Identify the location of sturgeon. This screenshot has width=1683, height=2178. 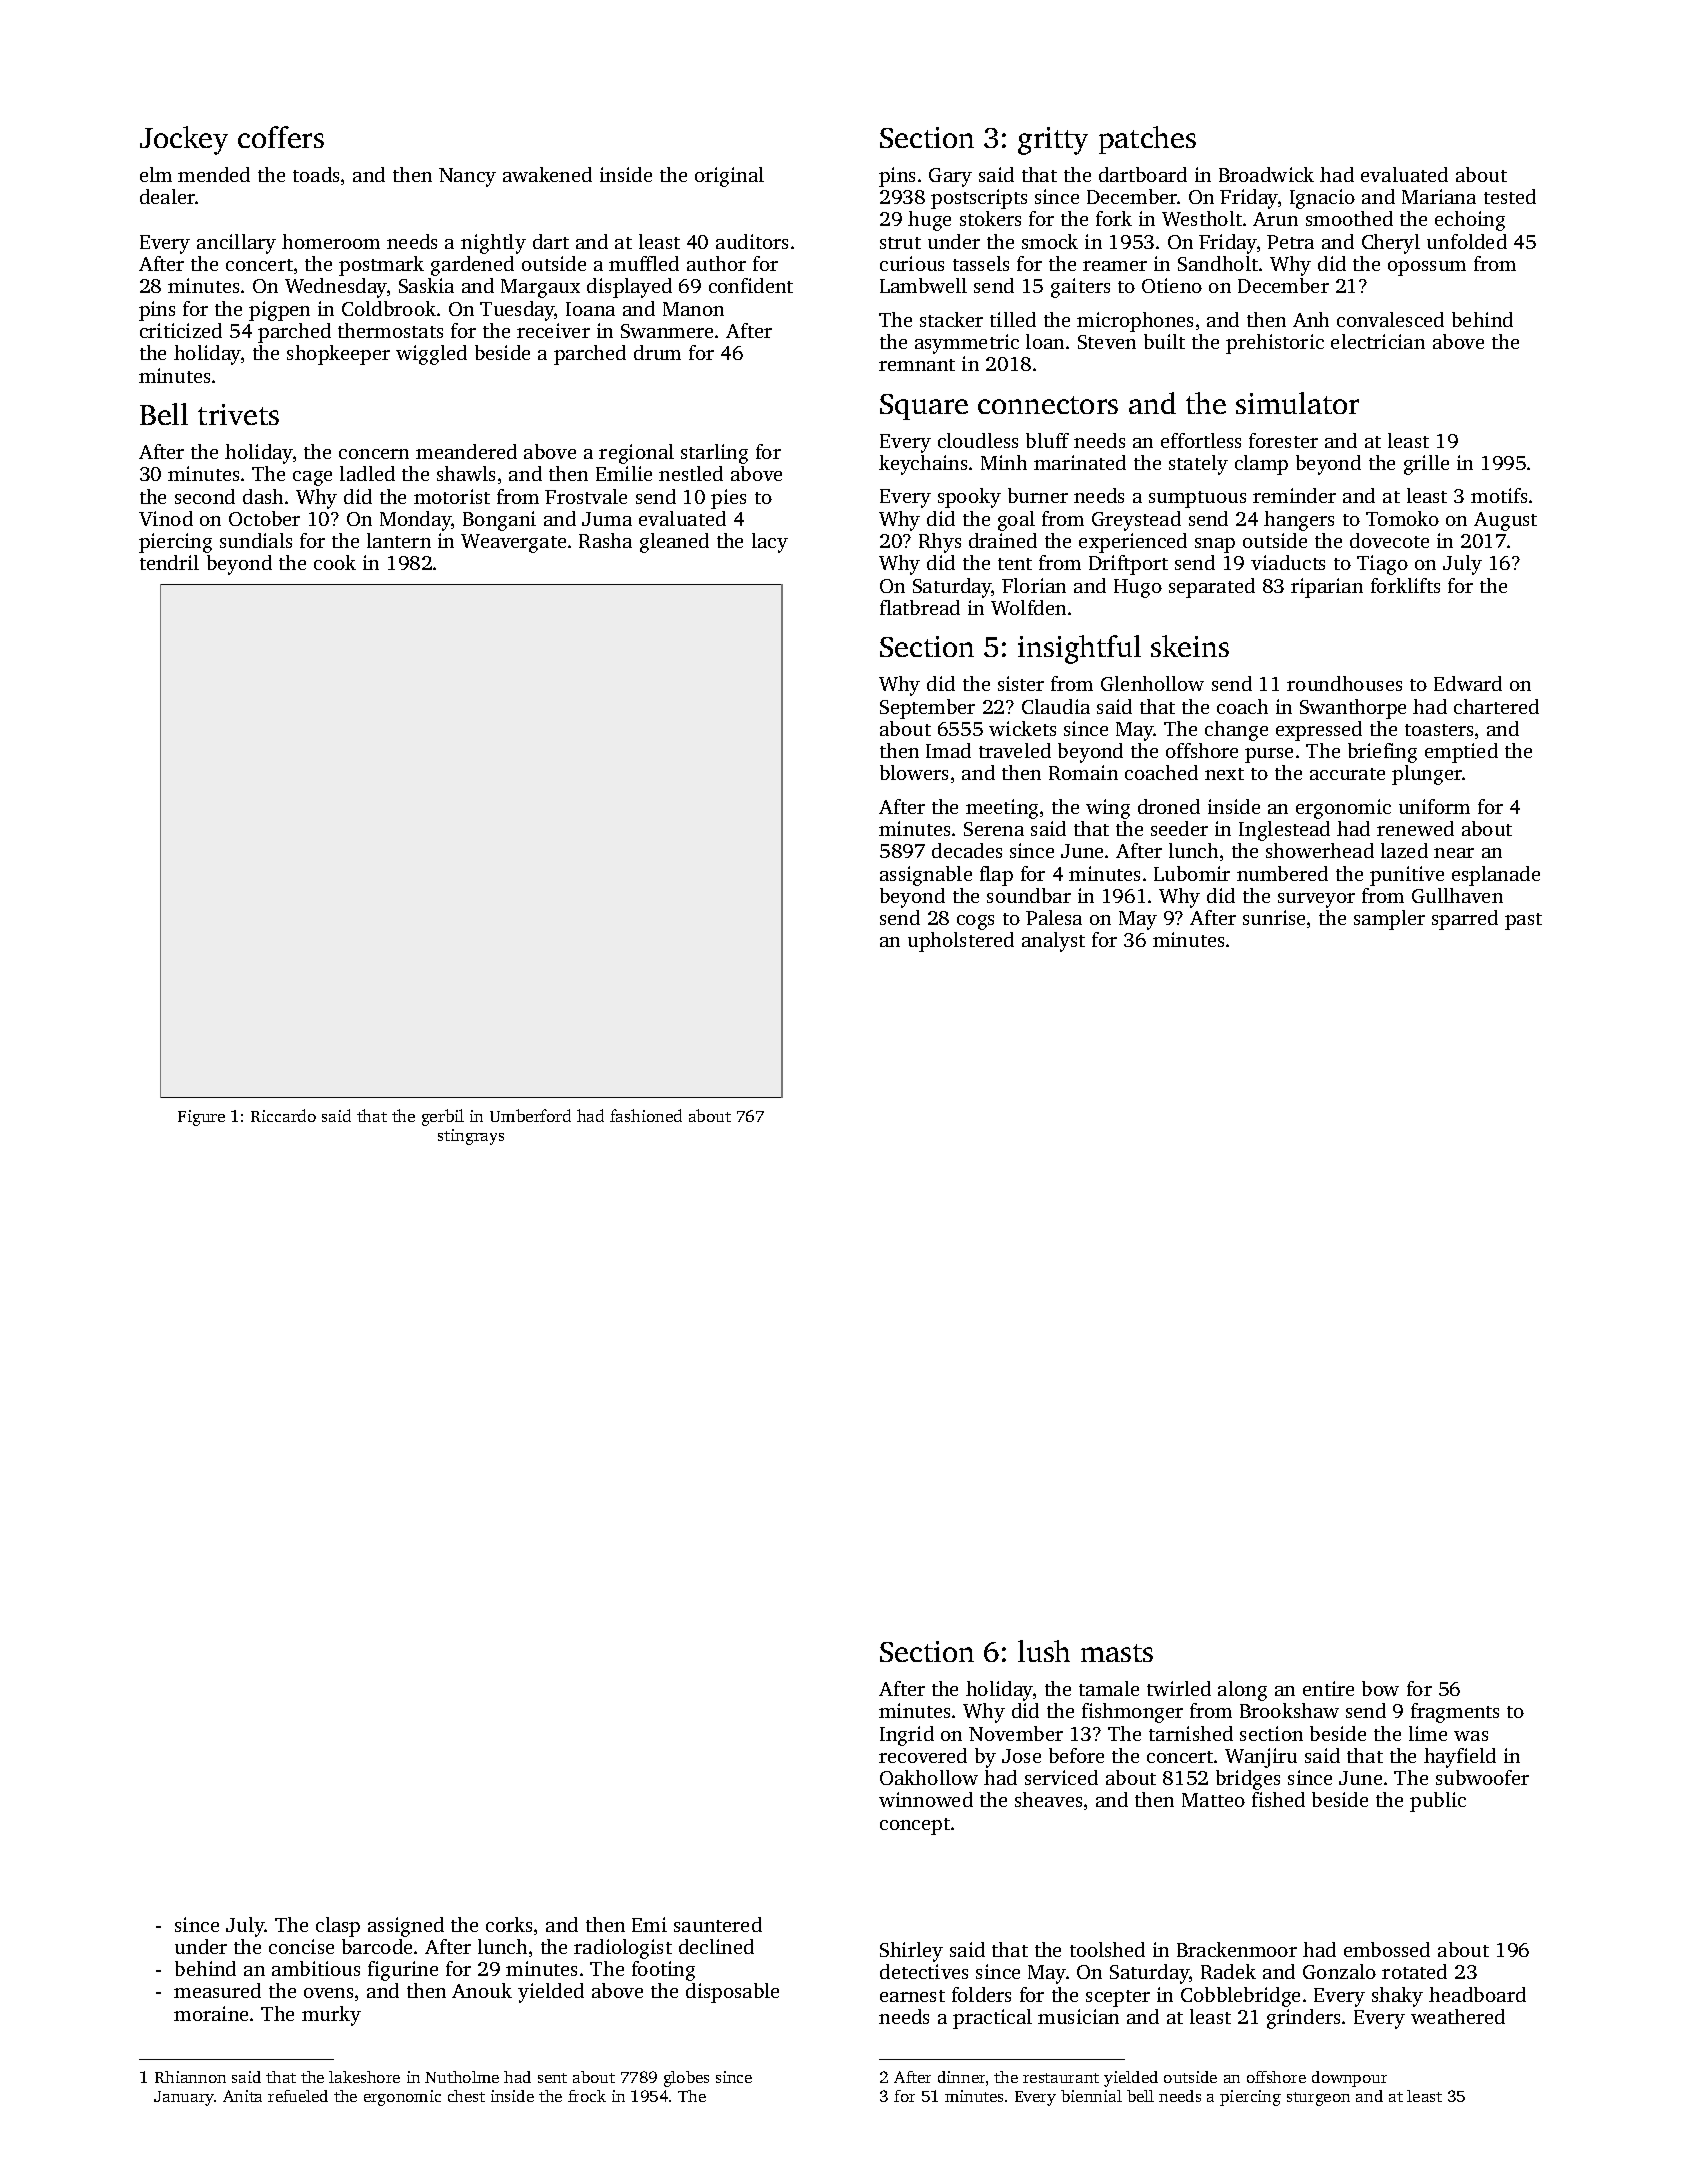
(1318, 2099).
